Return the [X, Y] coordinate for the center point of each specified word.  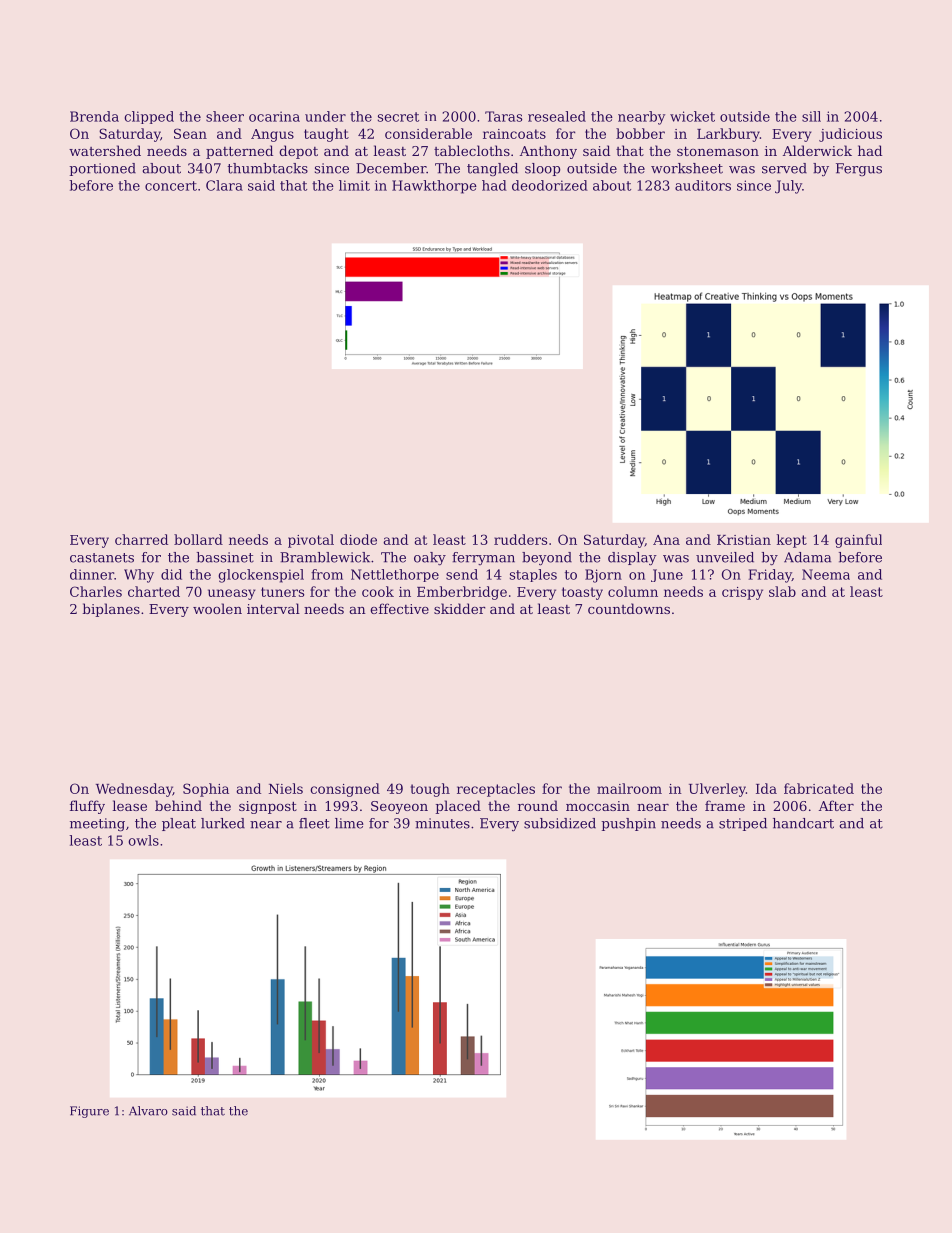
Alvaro [148, 1111]
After [836, 805]
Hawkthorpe [434, 187]
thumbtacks [267, 168]
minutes [442, 823]
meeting [97, 825]
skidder [460, 608]
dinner [92, 574]
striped [743, 824]
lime [349, 823]
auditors [703, 185]
